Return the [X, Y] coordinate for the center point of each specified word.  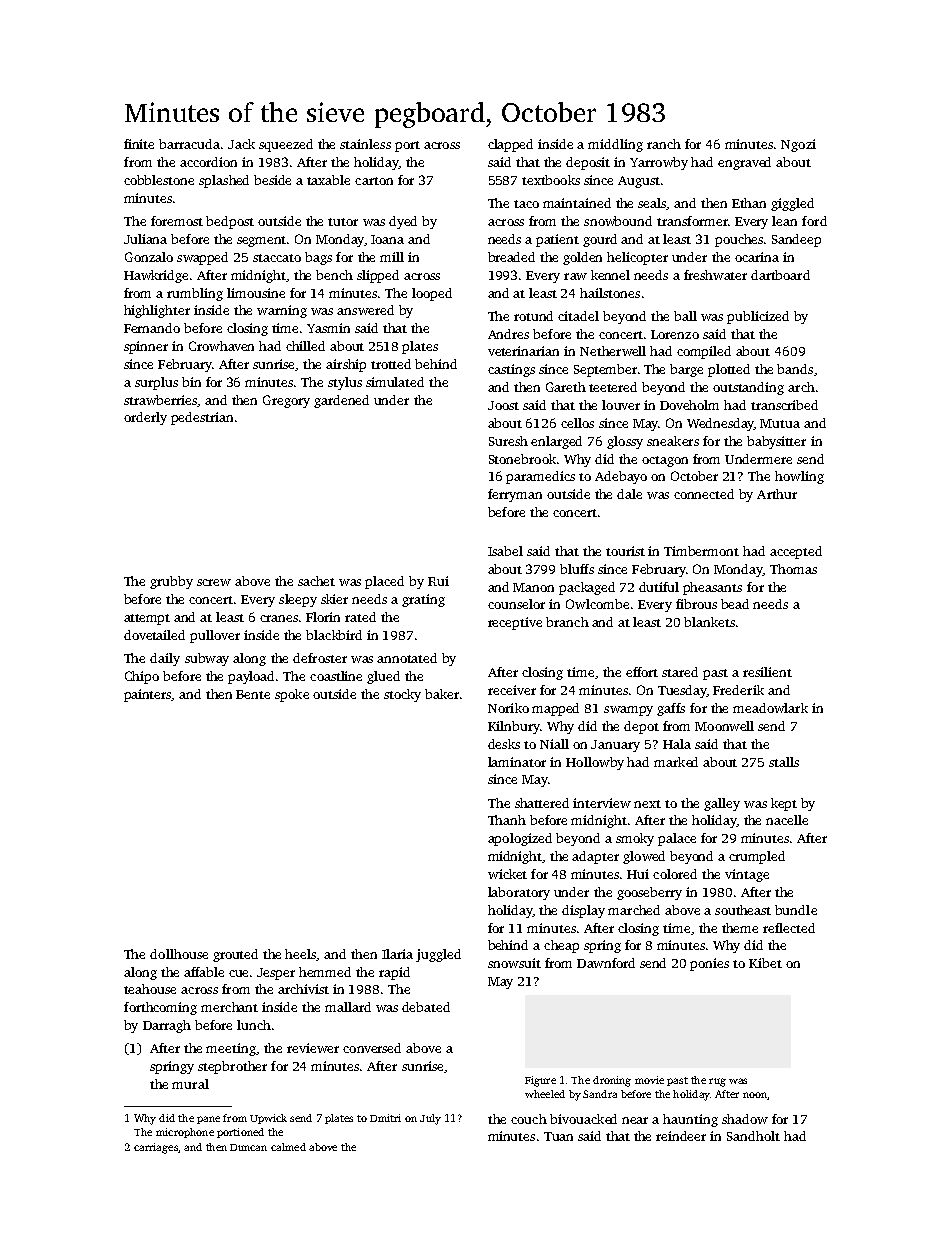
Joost [503, 405]
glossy [625, 442]
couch [529, 1119]
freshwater [715, 275]
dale [629, 494]
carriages [156, 1148]
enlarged [556, 442]
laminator [517, 762]
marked [676, 762]
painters [148, 695]
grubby [171, 582]
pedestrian [202, 418]
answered [365, 310]
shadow [745, 1119]
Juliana [145, 239]
